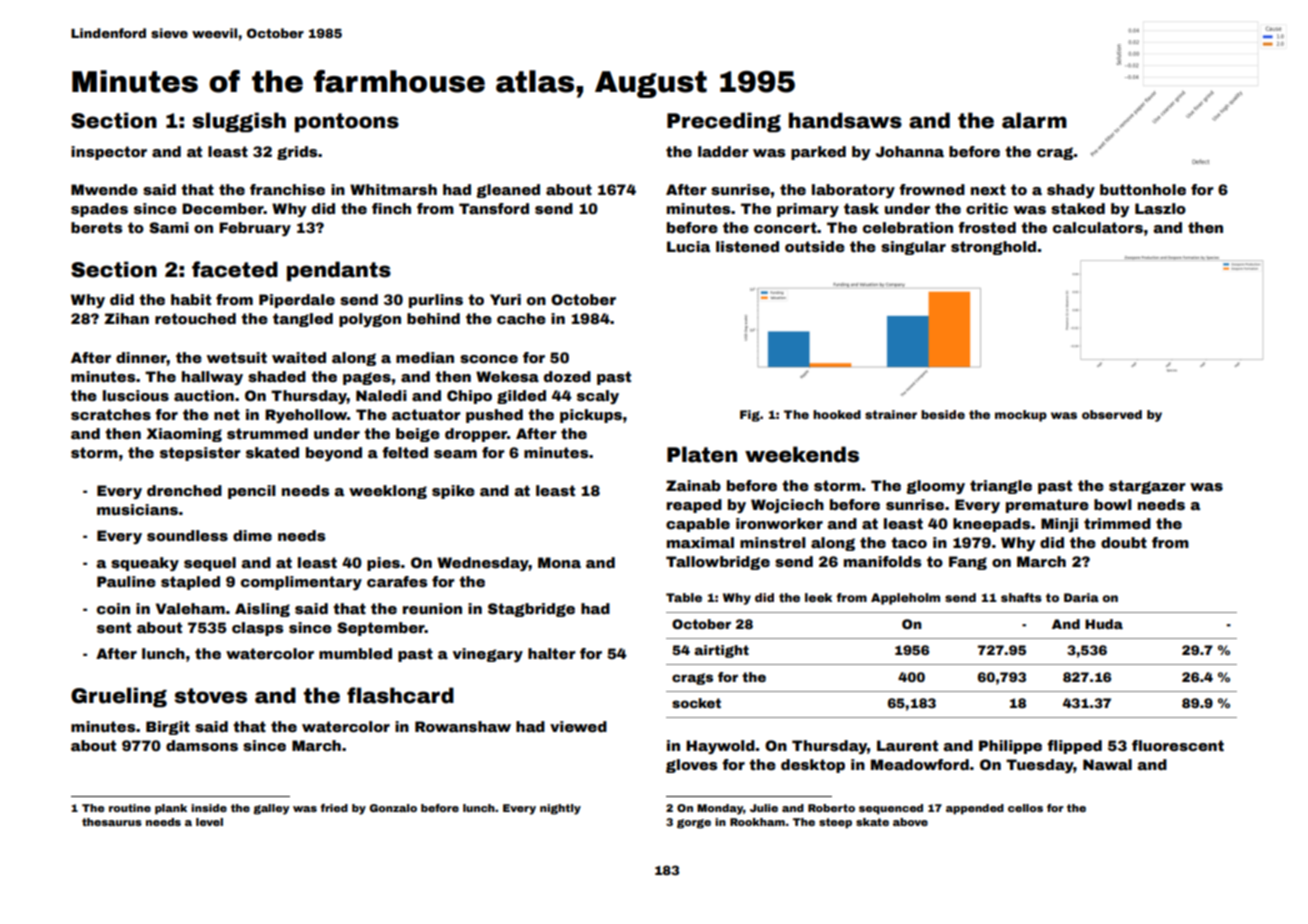  What do you see at coordinates (1143, 189) in the document?
I see `buttonhole` at bounding box center [1143, 189].
